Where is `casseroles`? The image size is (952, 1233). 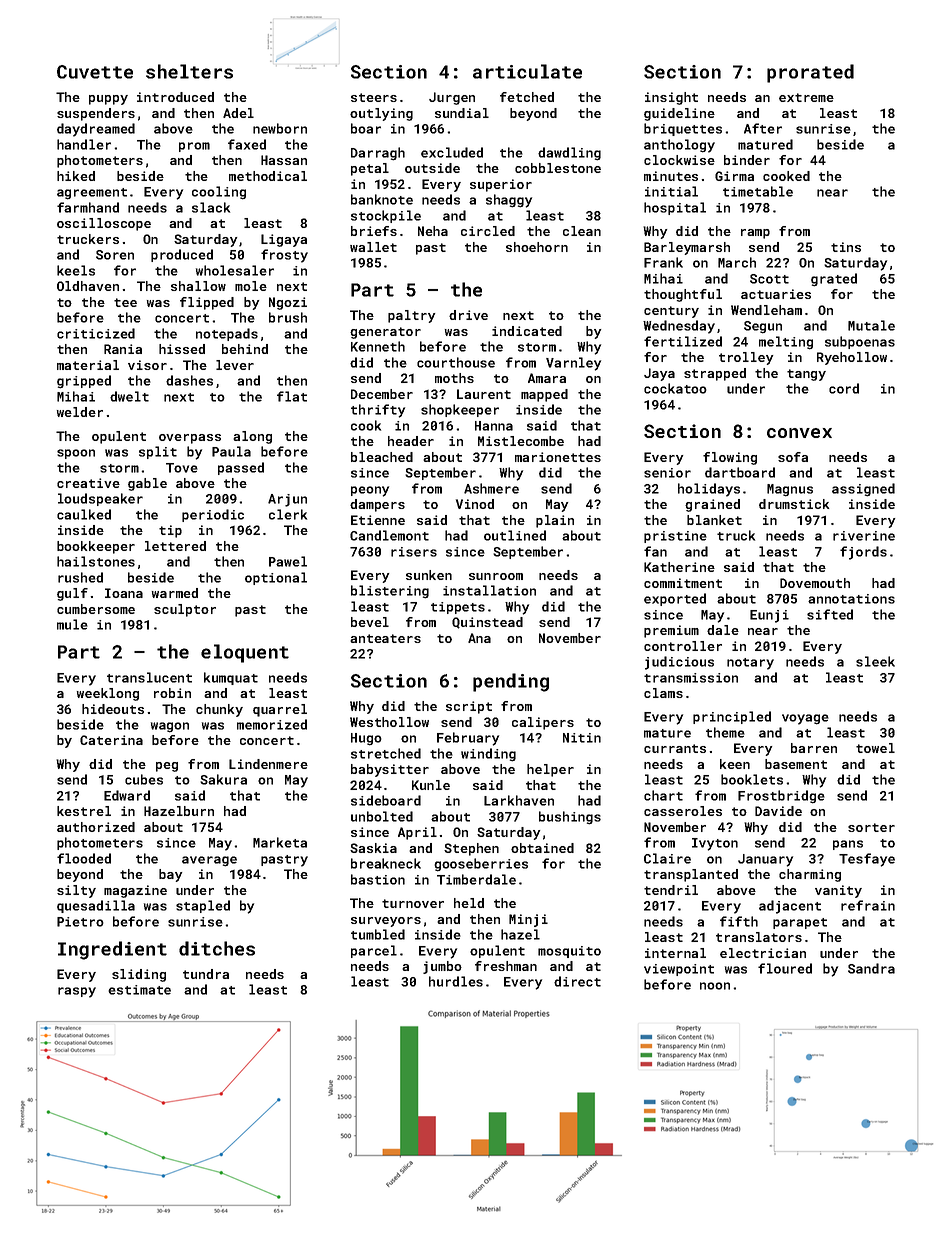 casseroles is located at coordinates (683, 811).
